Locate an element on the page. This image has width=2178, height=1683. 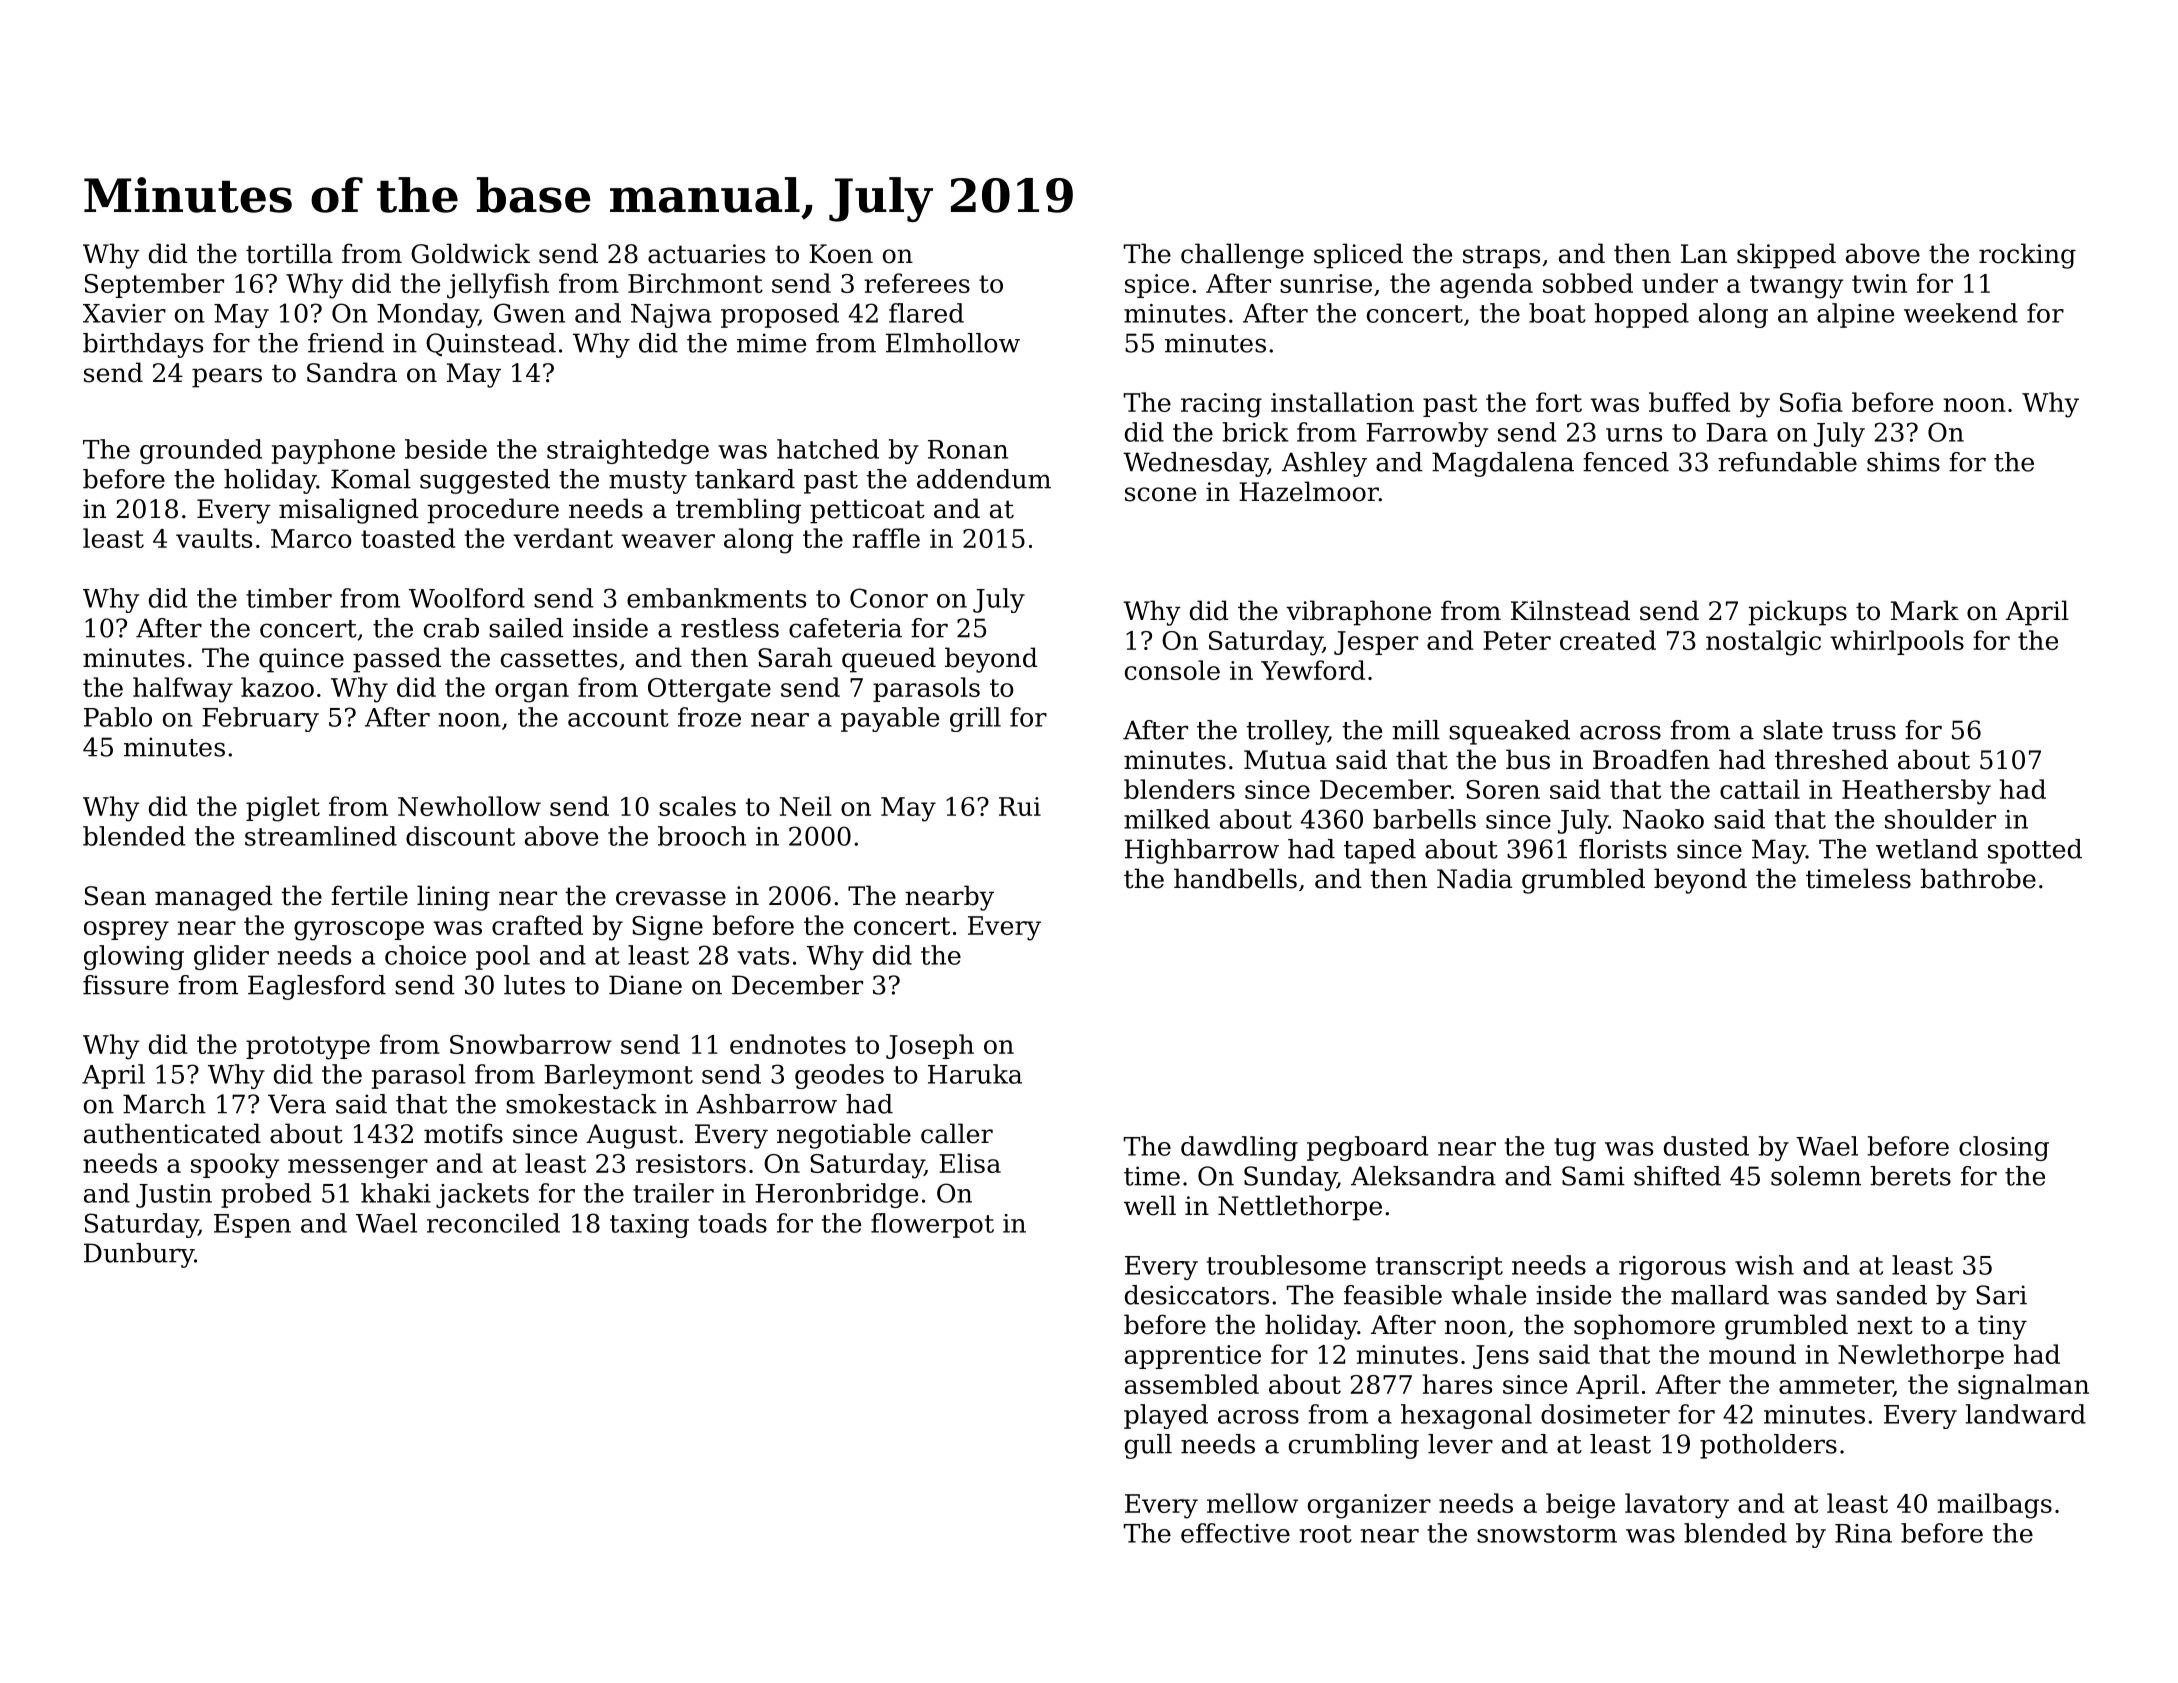
probed is located at coordinates (266, 1195).
